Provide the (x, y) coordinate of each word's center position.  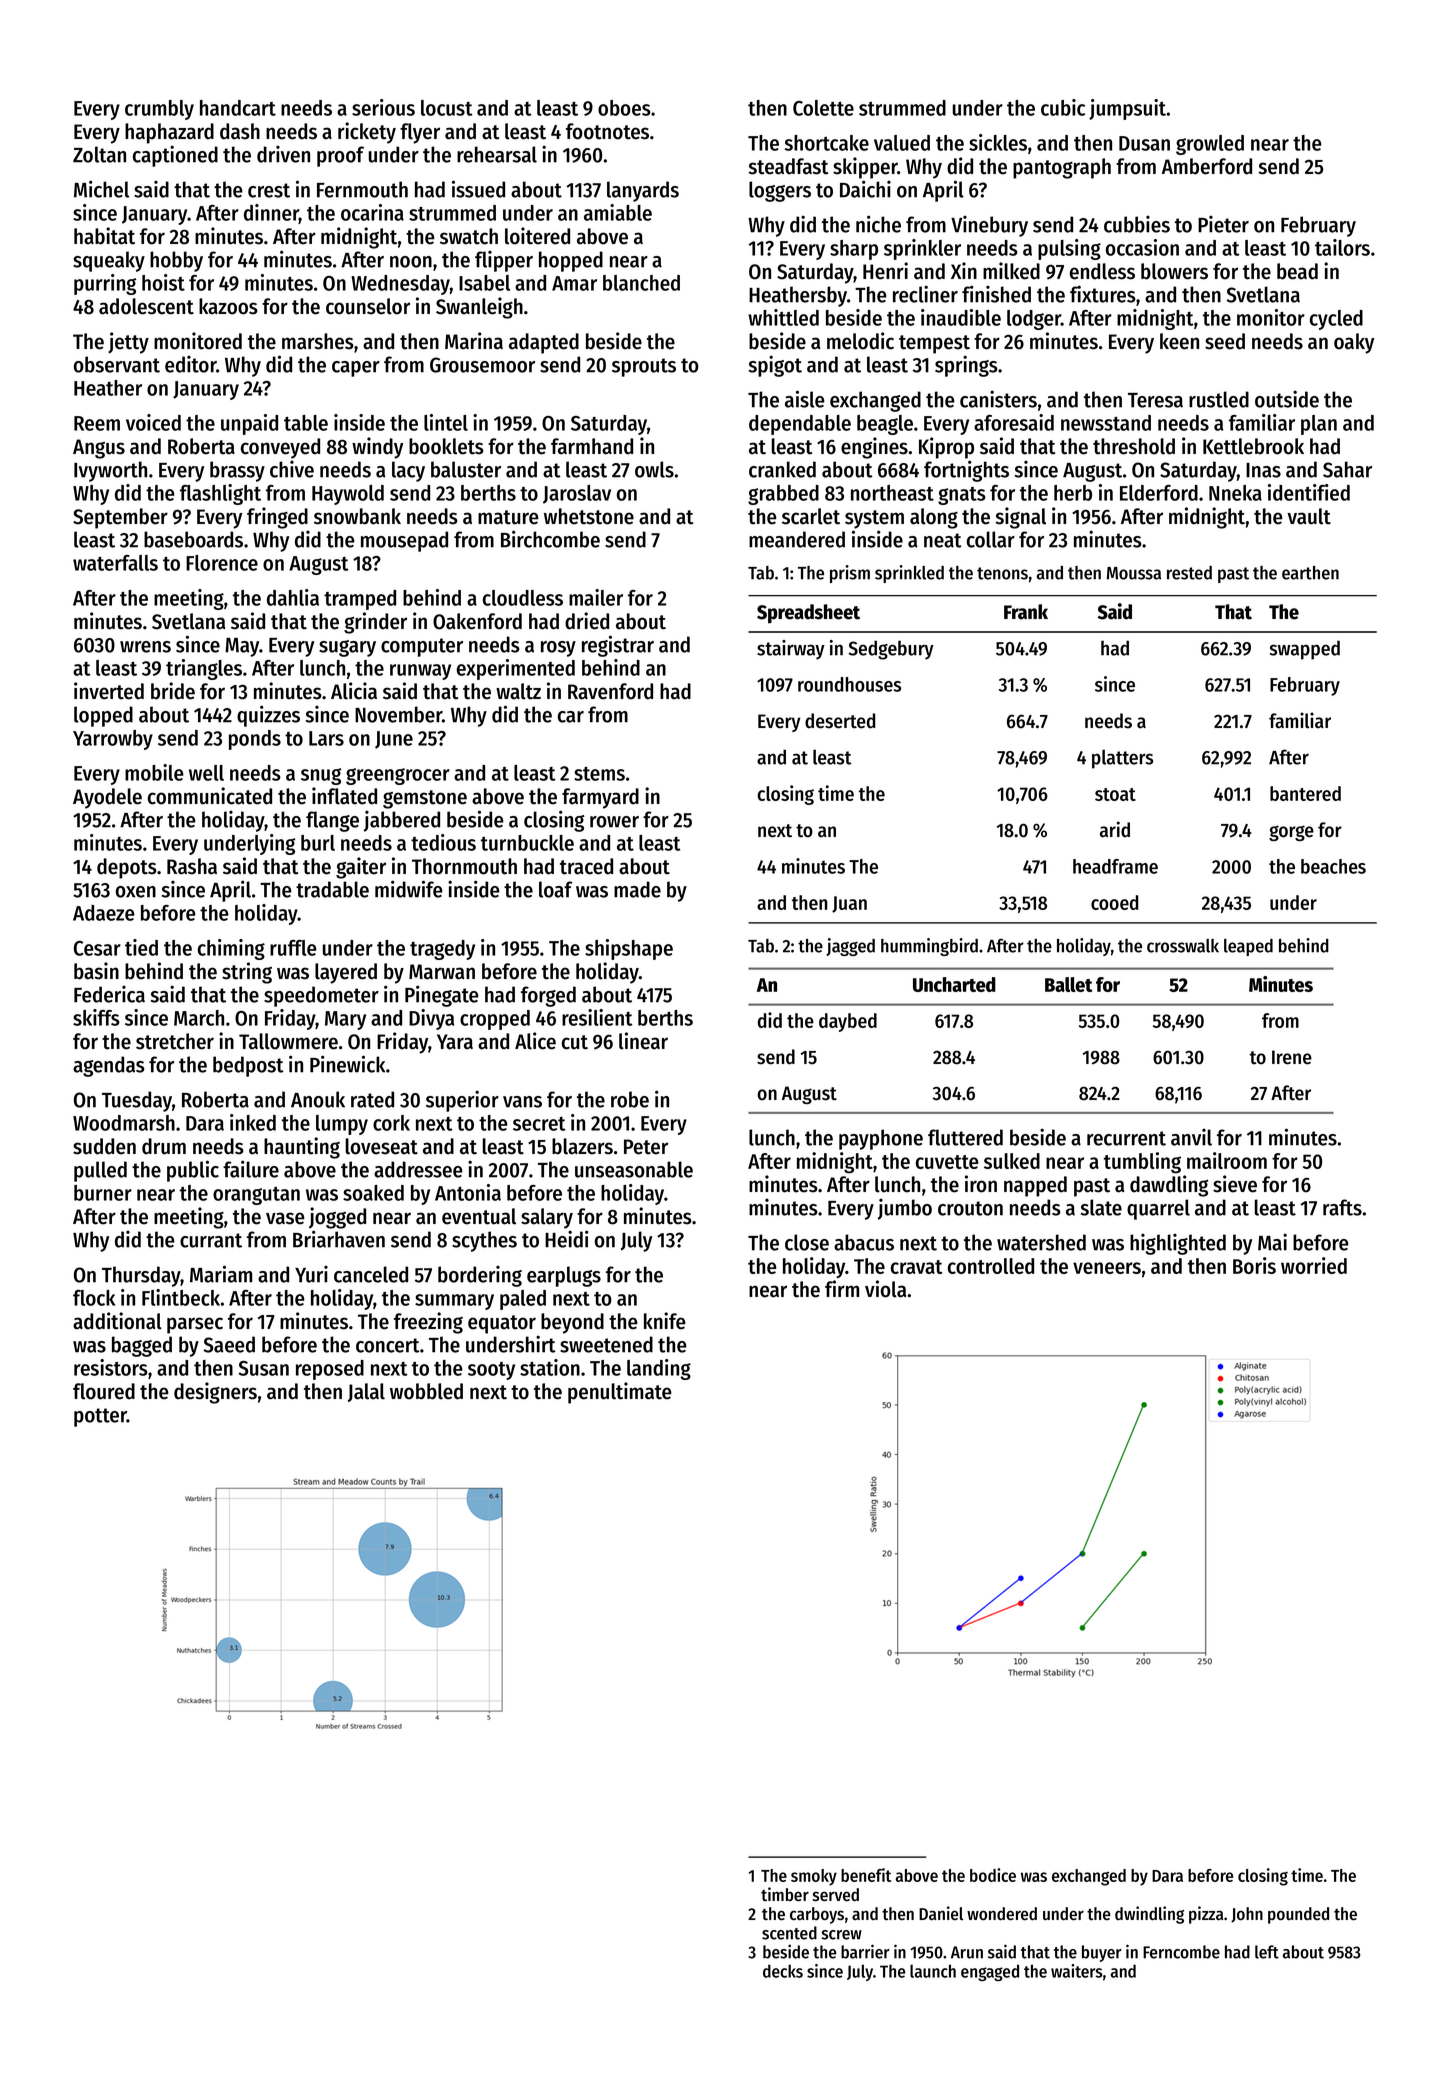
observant (117, 364)
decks (783, 1971)
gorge (1291, 833)
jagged (850, 947)
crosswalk (1183, 946)
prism (850, 574)
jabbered (402, 821)
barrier (865, 1951)
